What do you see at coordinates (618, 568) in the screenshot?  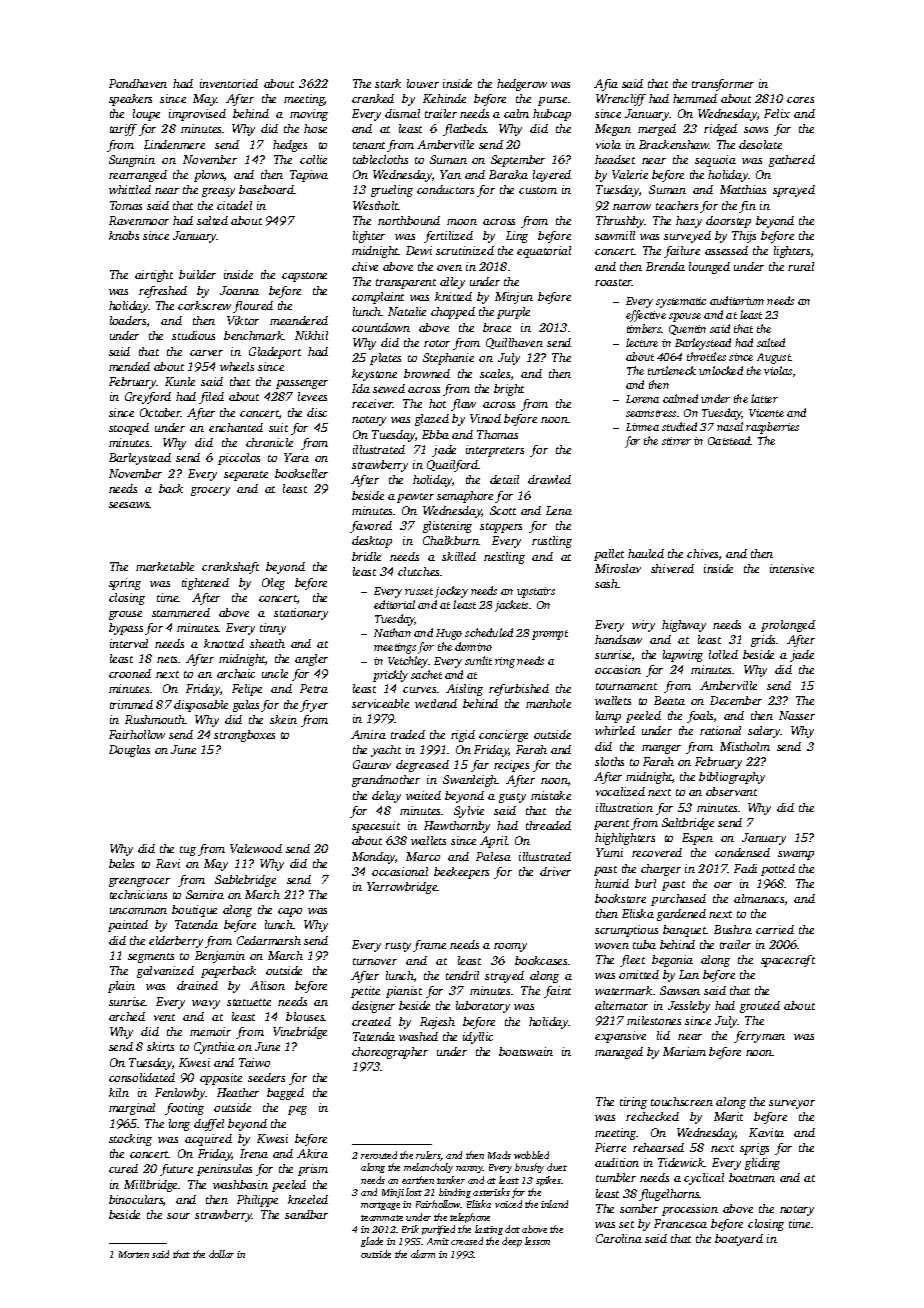 I see `Miroslav` at bounding box center [618, 568].
